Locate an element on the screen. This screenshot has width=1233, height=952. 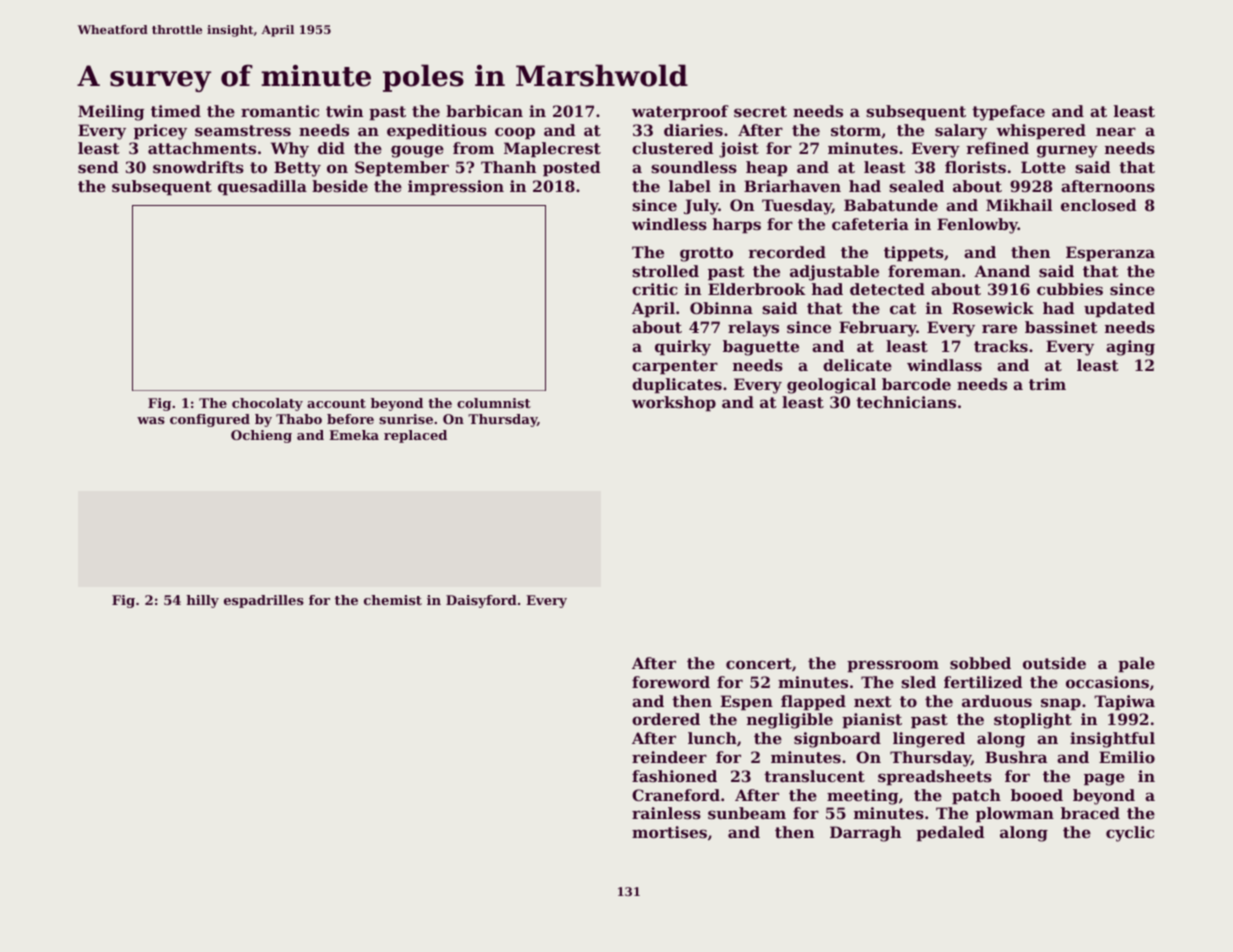
was is located at coordinates (151, 420).
